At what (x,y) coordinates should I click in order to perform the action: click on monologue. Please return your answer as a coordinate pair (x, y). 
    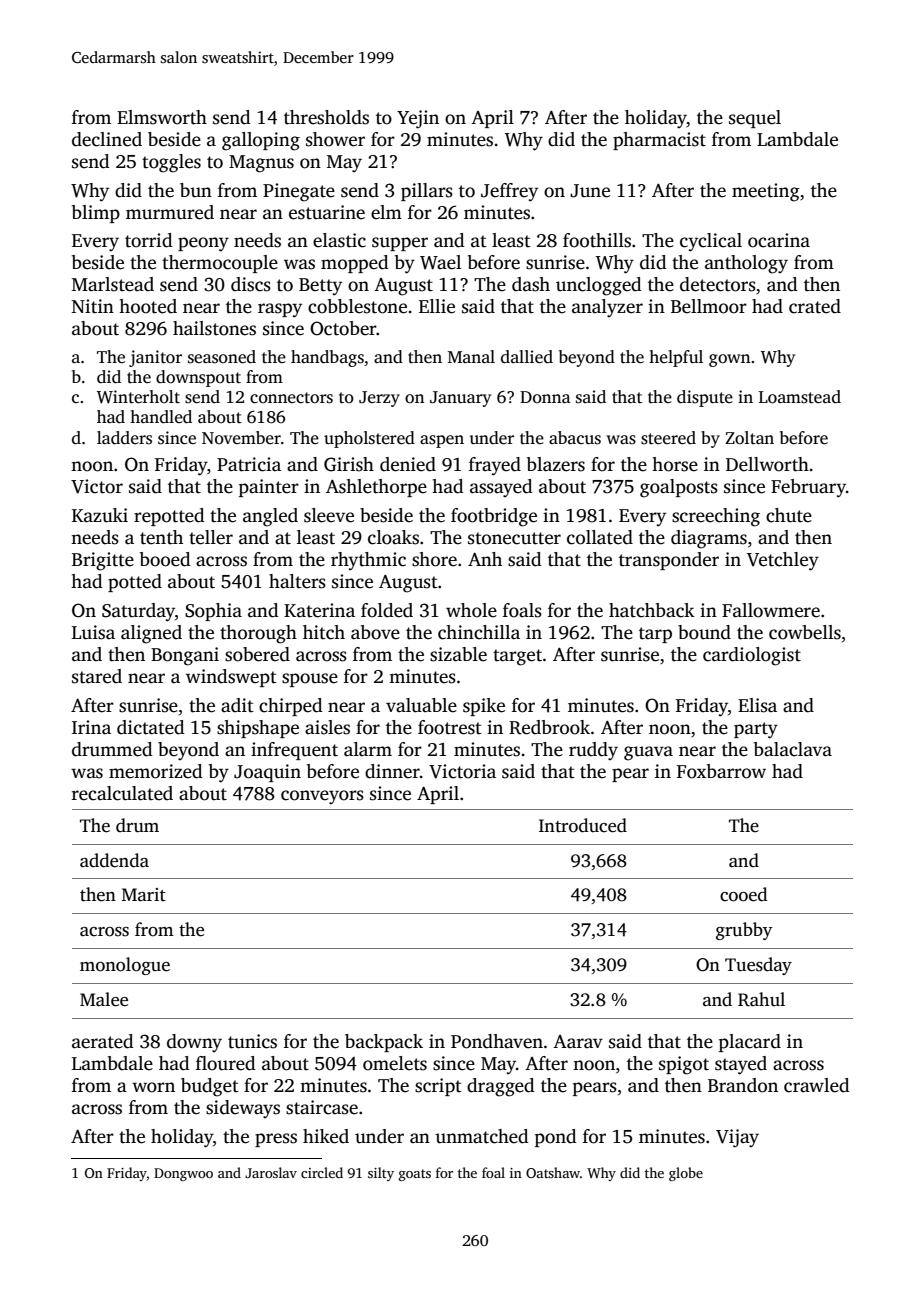
    Looking at the image, I should click on (125, 966).
